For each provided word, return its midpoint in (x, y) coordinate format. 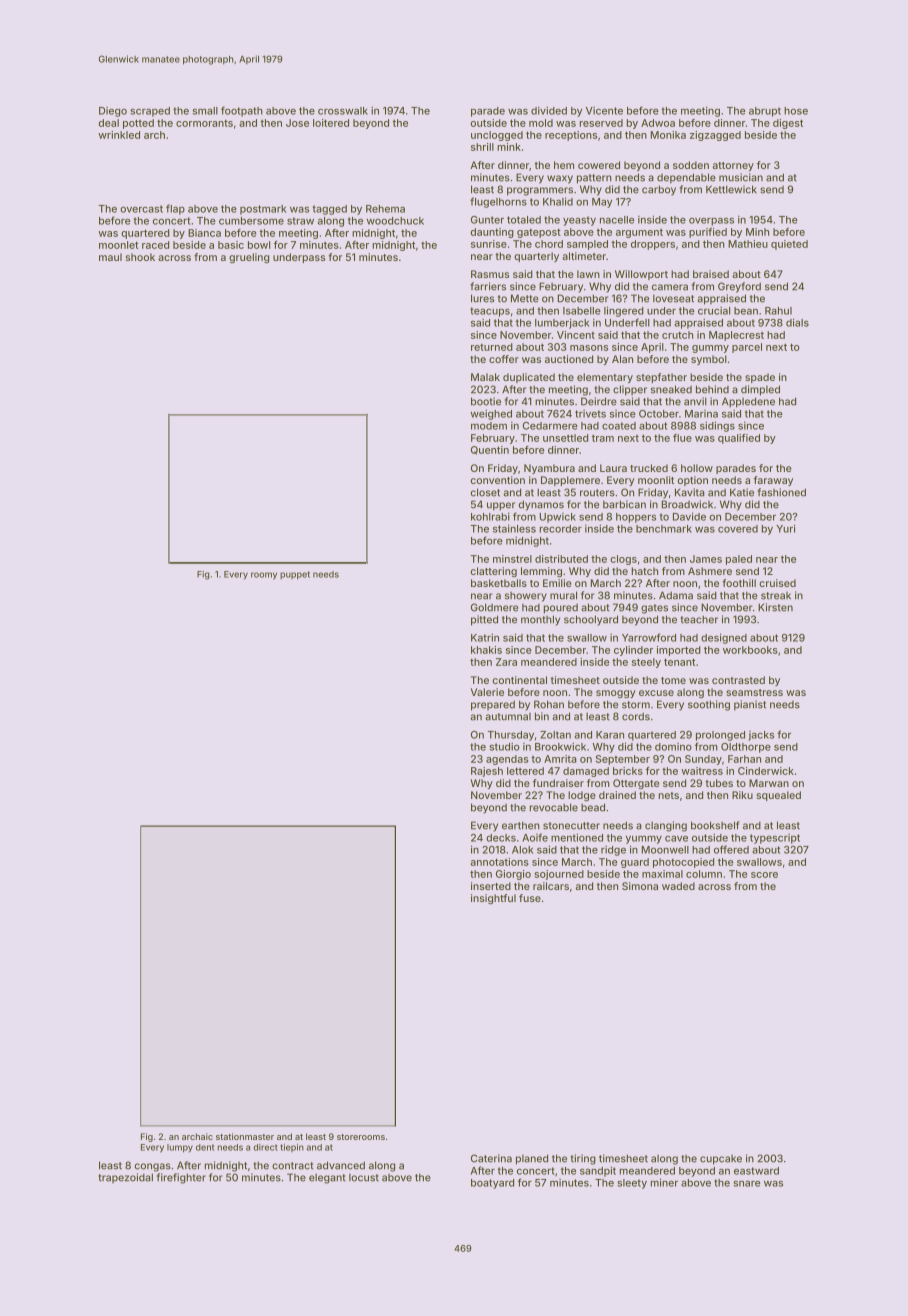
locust (364, 1178)
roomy (264, 576)
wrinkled (119, 135)
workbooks (750, 650)
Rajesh (487, 772)
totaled (524, 220)
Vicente (604, 111)
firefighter (181, 1178)
